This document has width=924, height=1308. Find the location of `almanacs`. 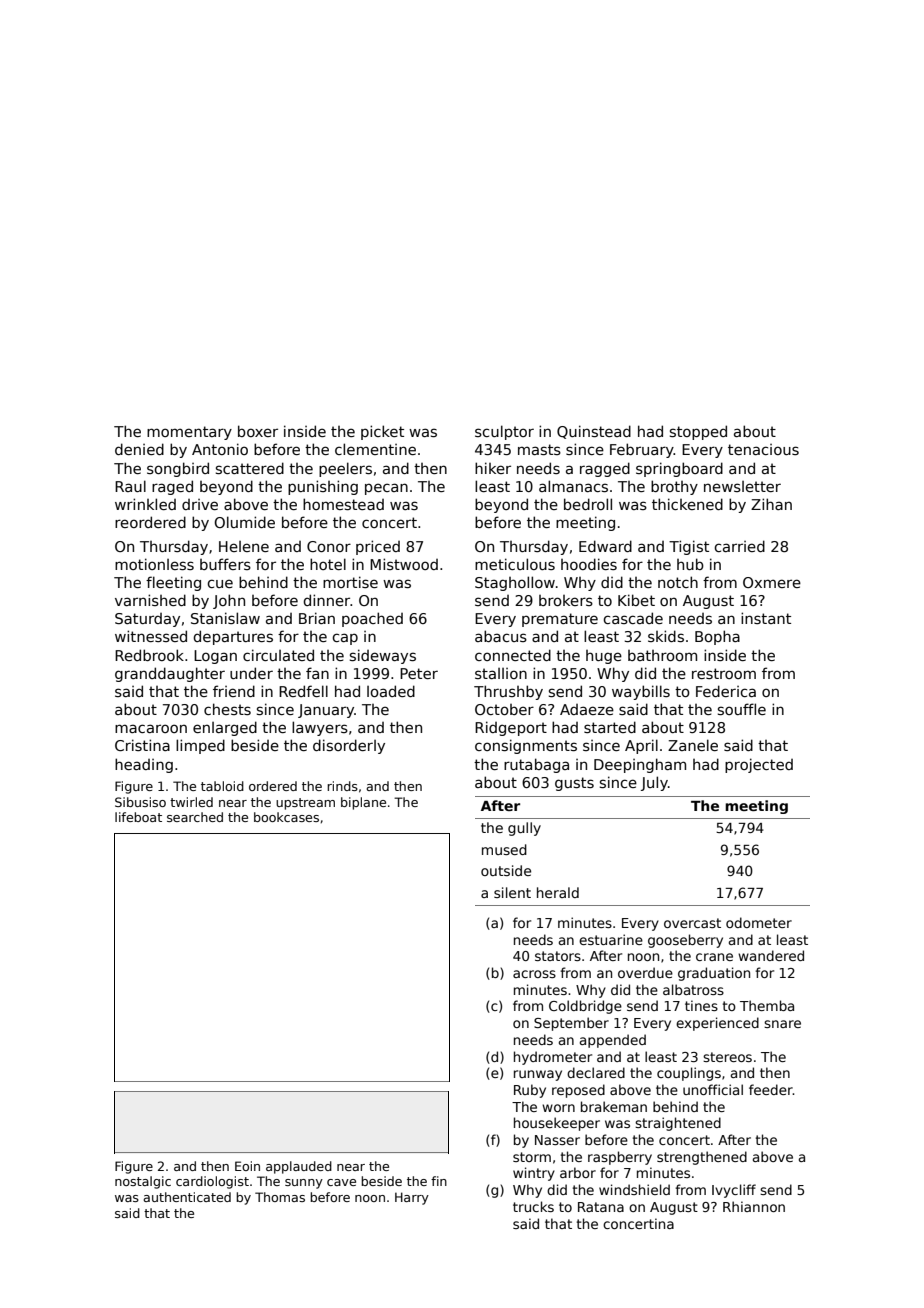

almanacs is located at coordinates (573, 486).
